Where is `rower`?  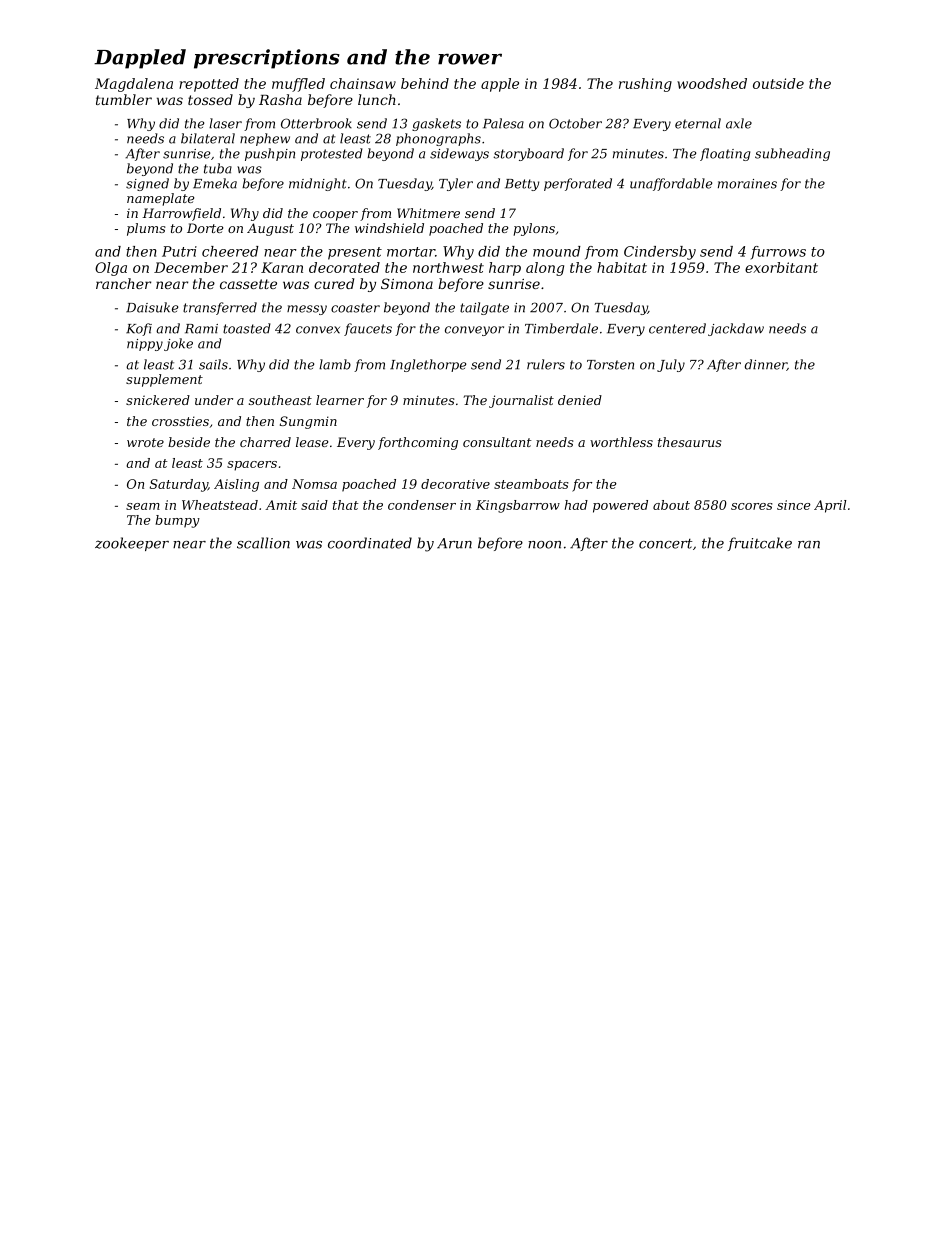
rower is located at coordinates (470, 59).
